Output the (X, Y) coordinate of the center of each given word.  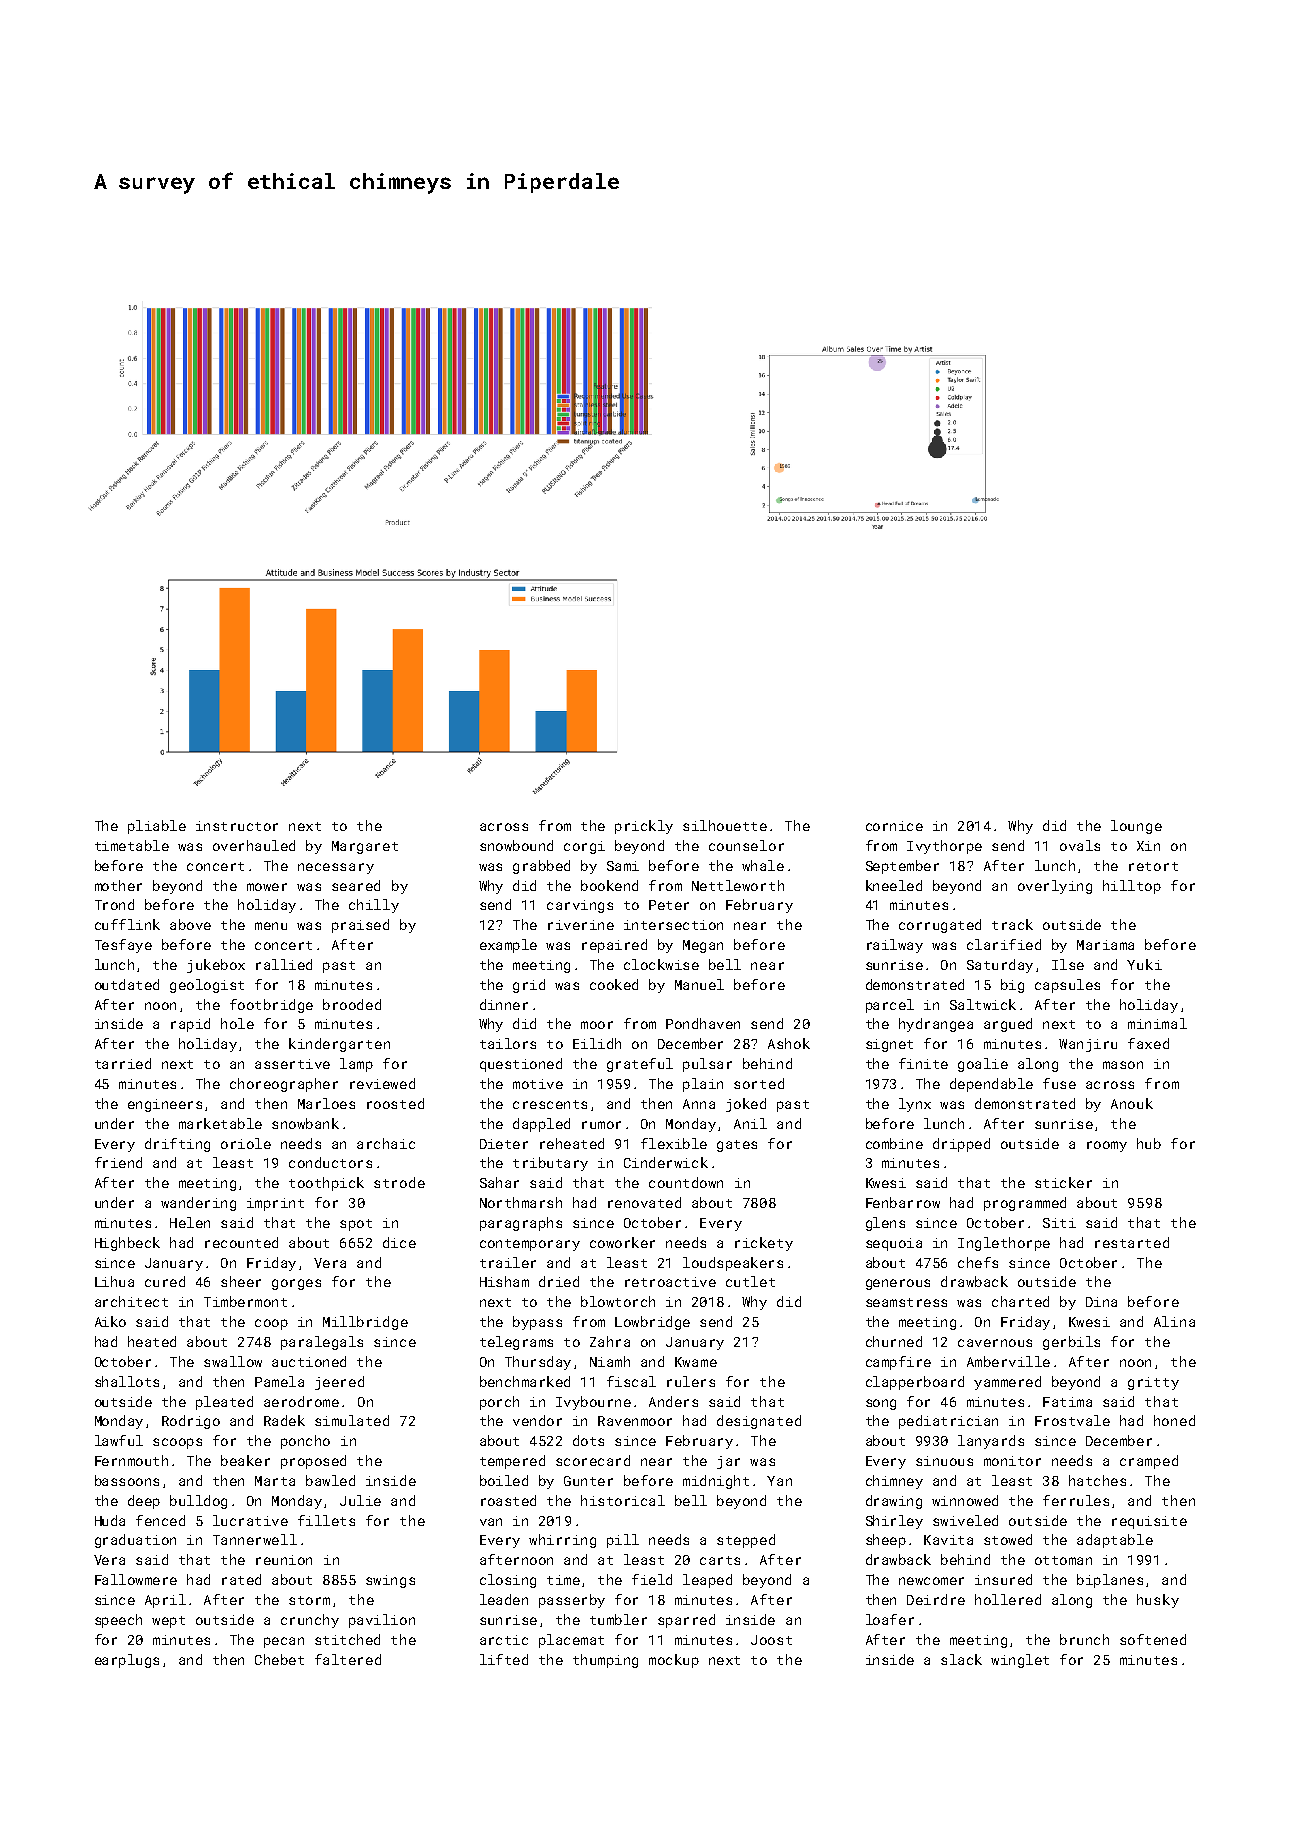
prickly (644, 827)
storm (309, 1600)
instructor (237, 826)
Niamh (610, 1361)
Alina (1174, 1321)
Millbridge (365, 1323)
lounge (1136, 827)
